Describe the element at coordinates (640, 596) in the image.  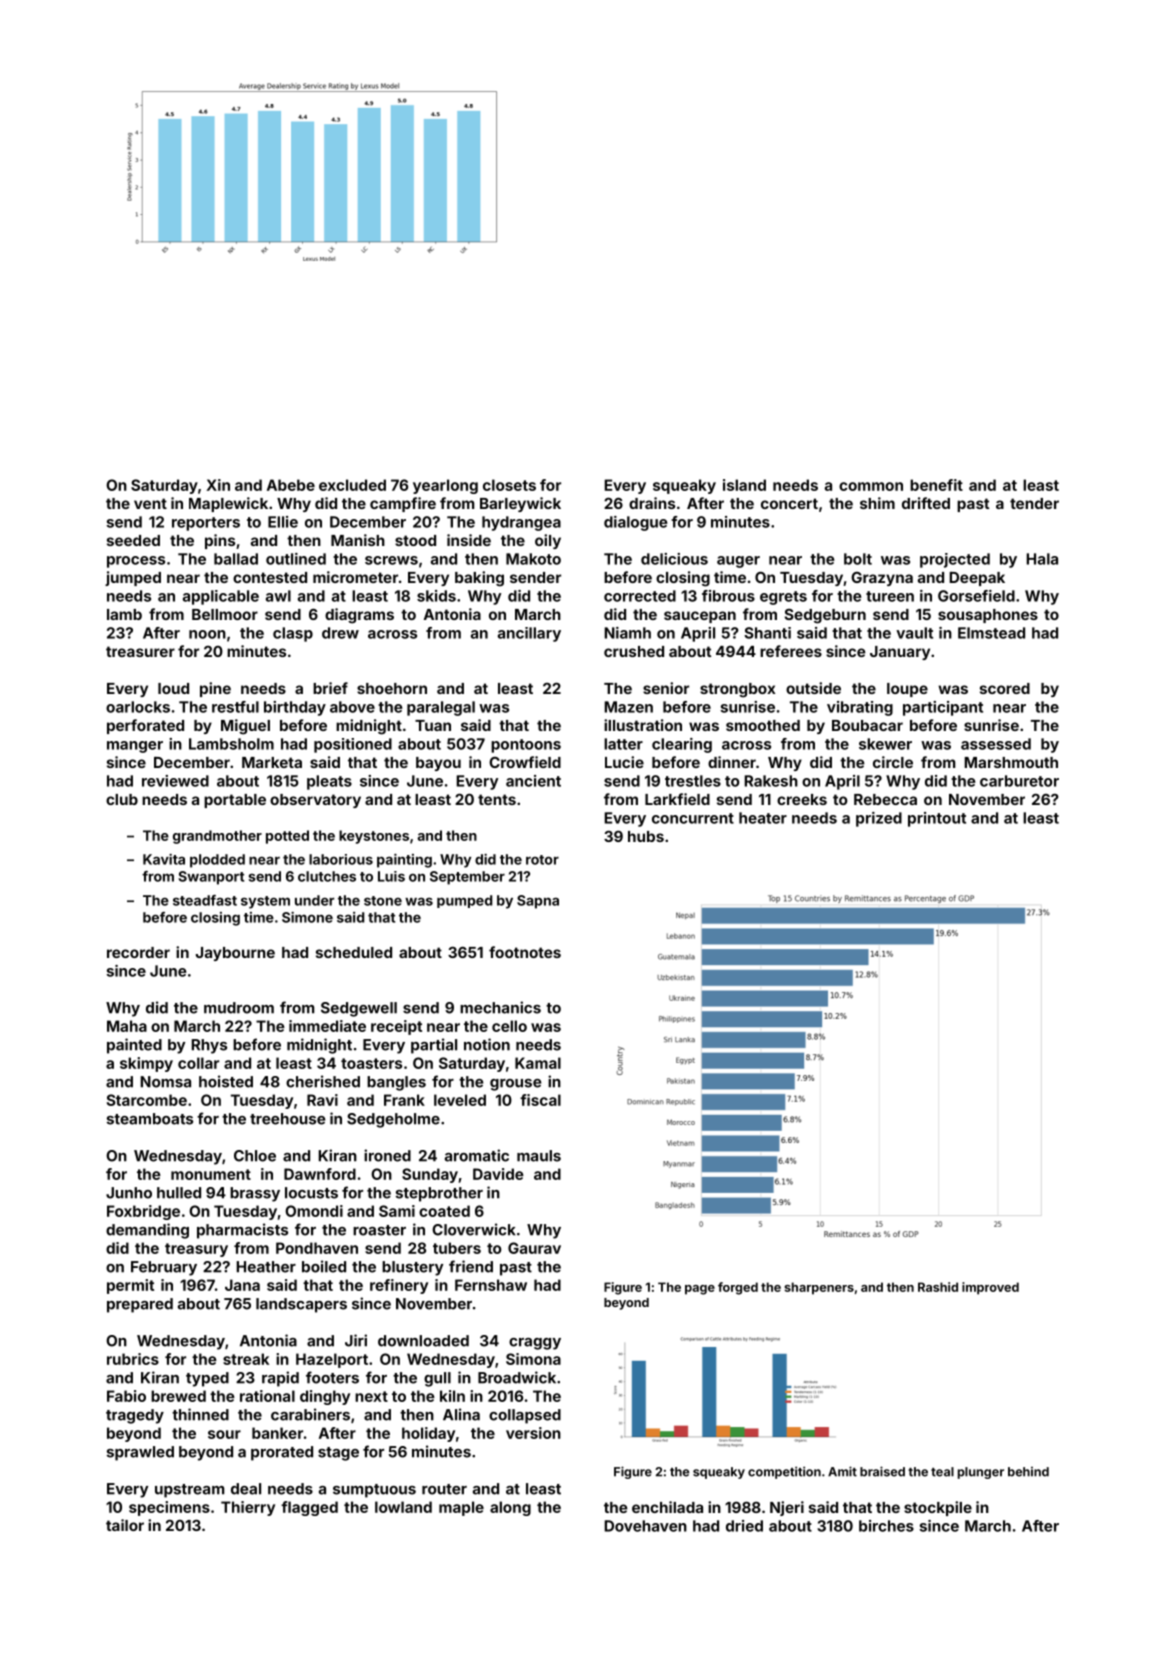
I see `corrected` at that location.
